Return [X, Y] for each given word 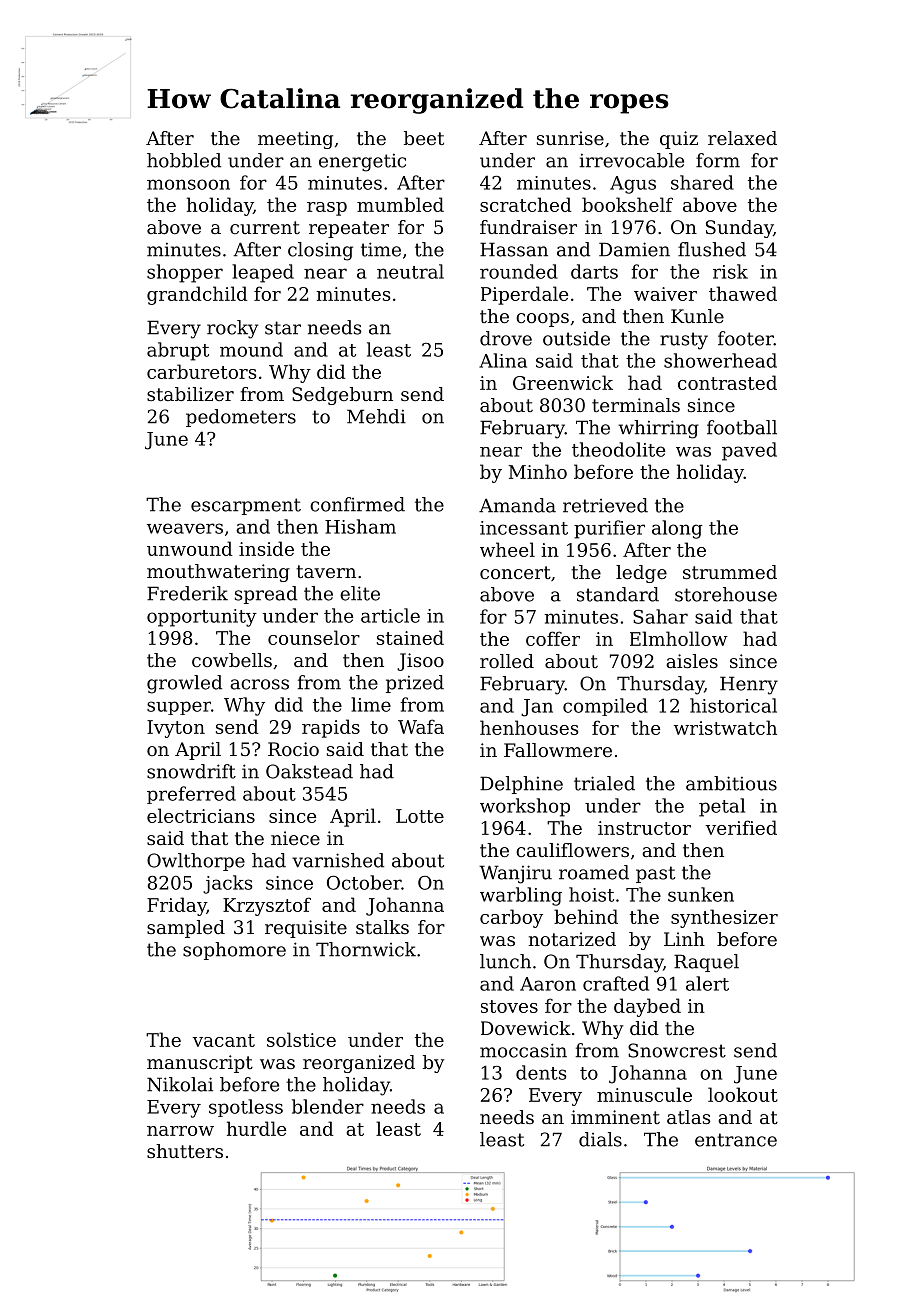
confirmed [357, 504]
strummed [730, 572]
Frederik [187, 593]
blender [328, 1106]
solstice [301, 1039]
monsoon [188, 184]
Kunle [697, 316]
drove [506, 338]
